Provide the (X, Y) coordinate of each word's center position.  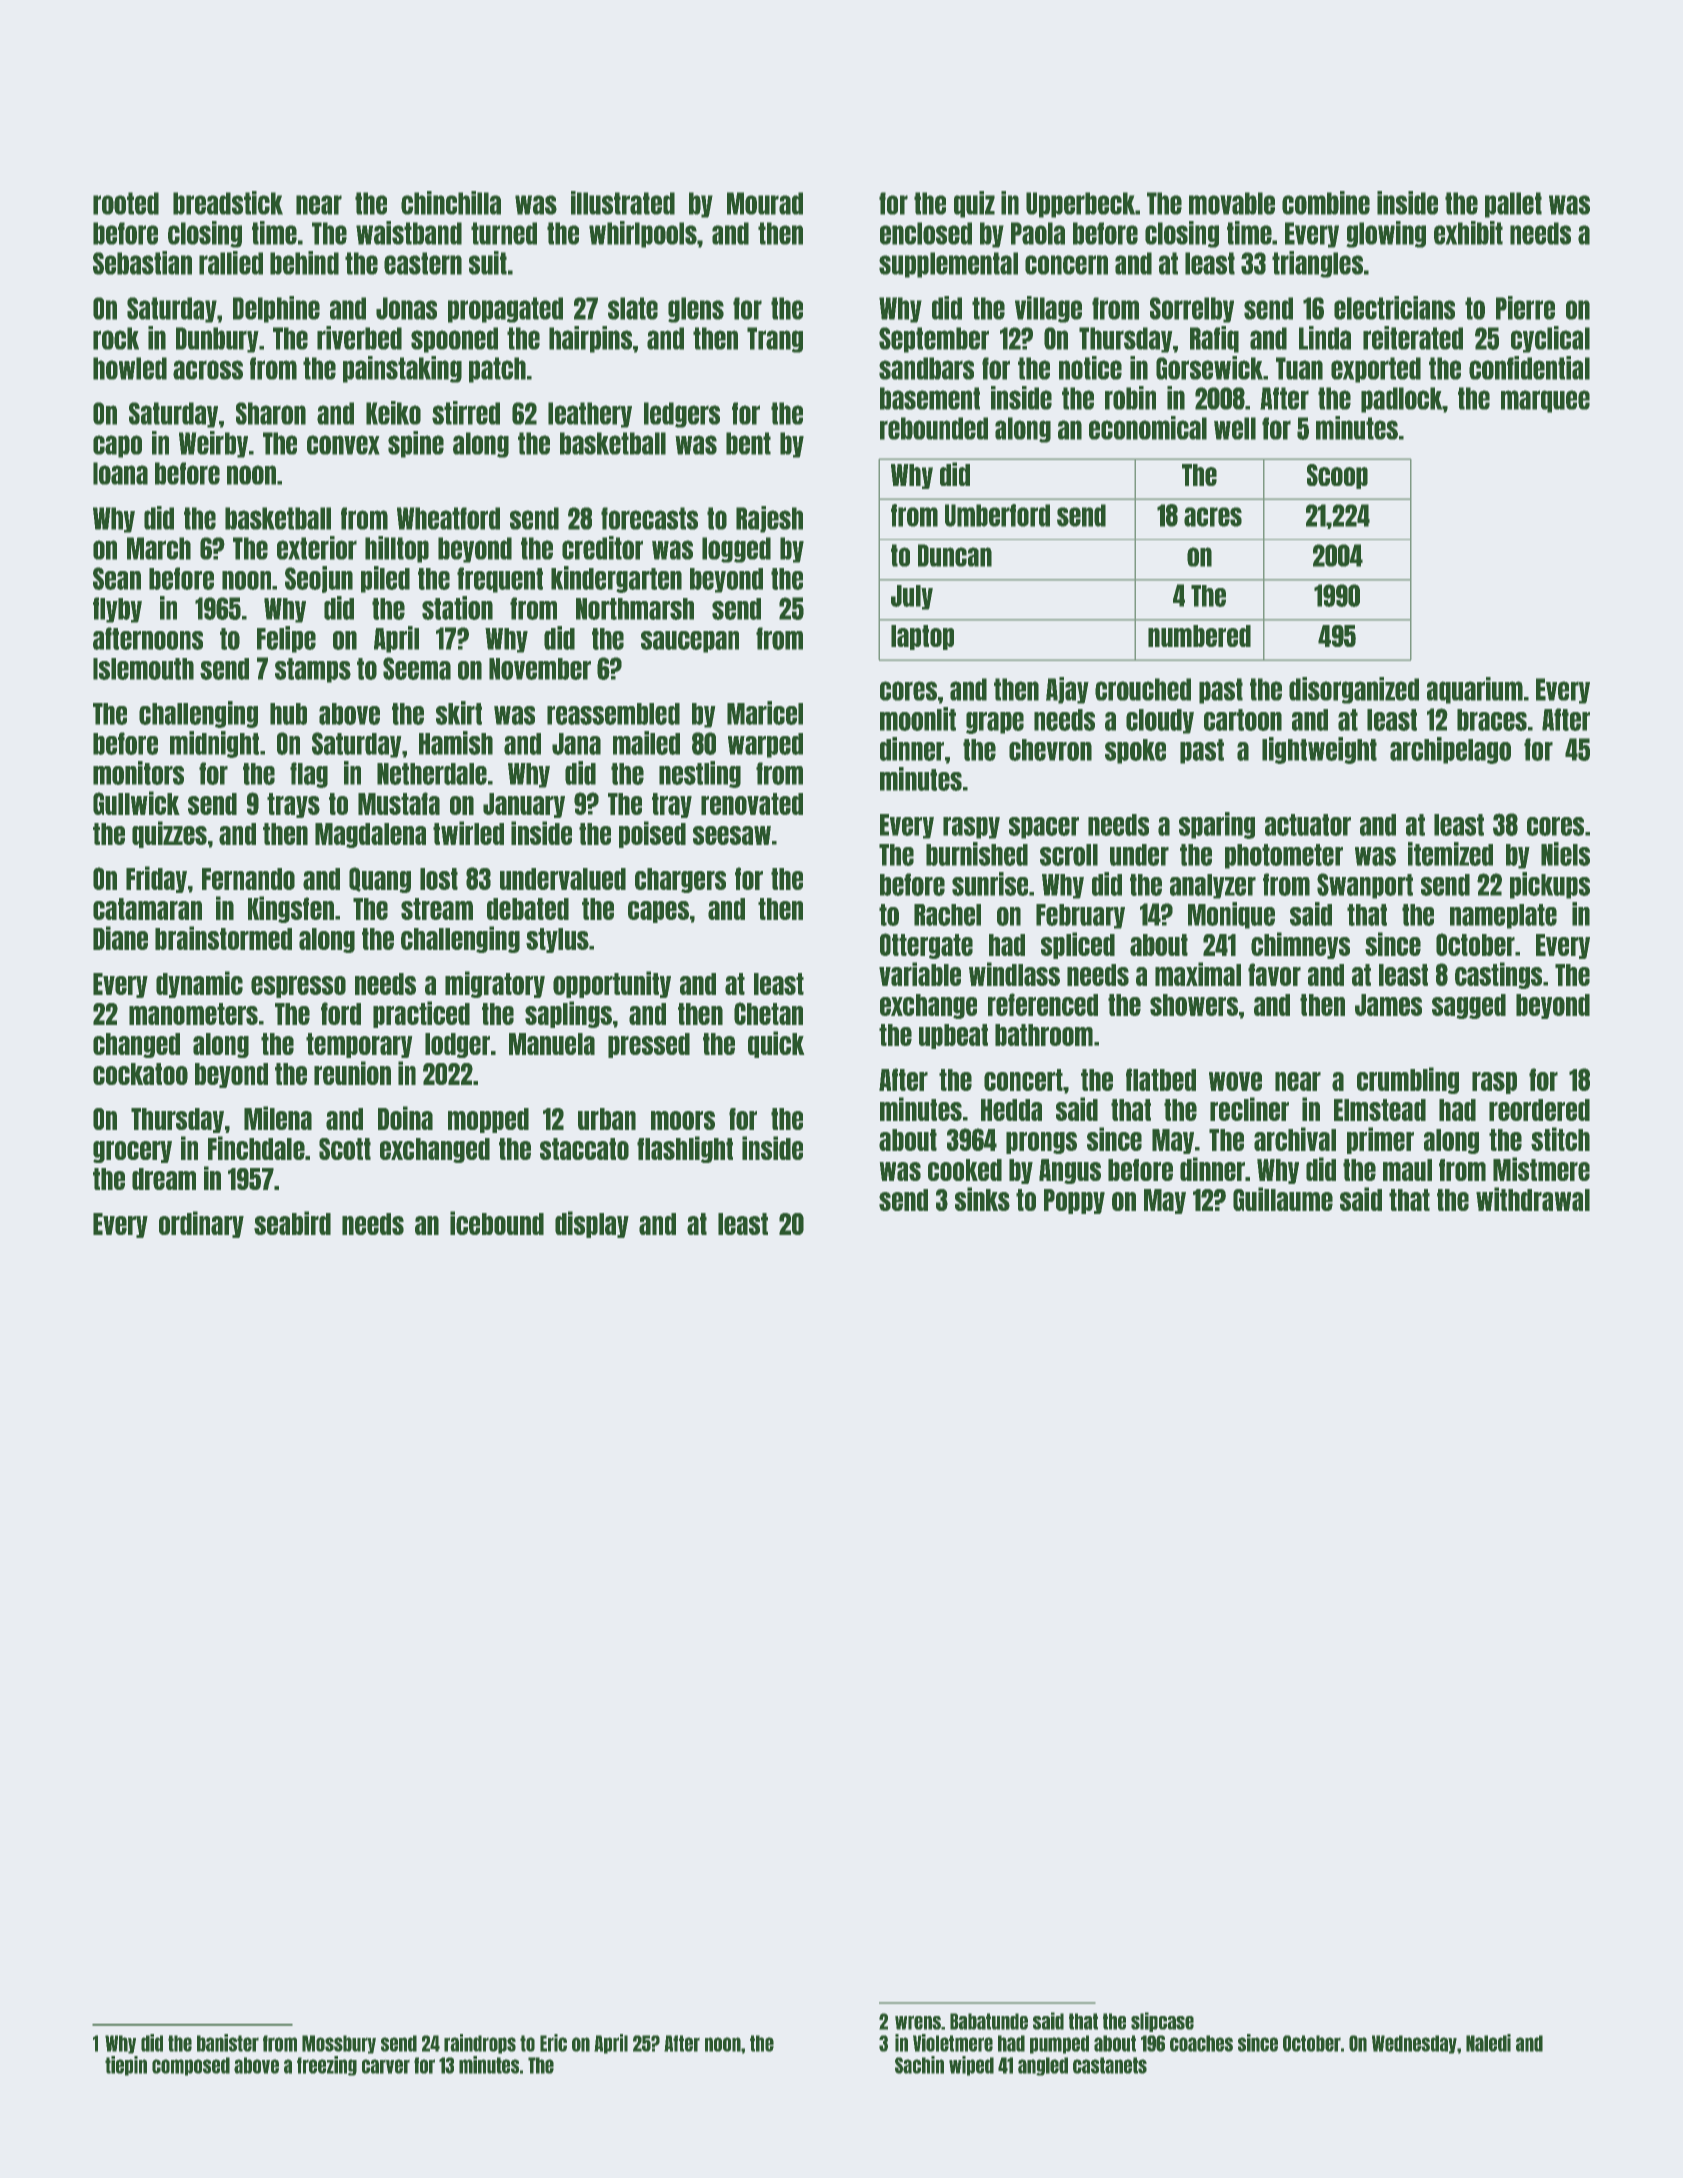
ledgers (682, 415)
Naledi (1488, 2043)
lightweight (1319, 750)
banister (228, 2043)
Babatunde (989, 2021)
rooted (126, 203)
